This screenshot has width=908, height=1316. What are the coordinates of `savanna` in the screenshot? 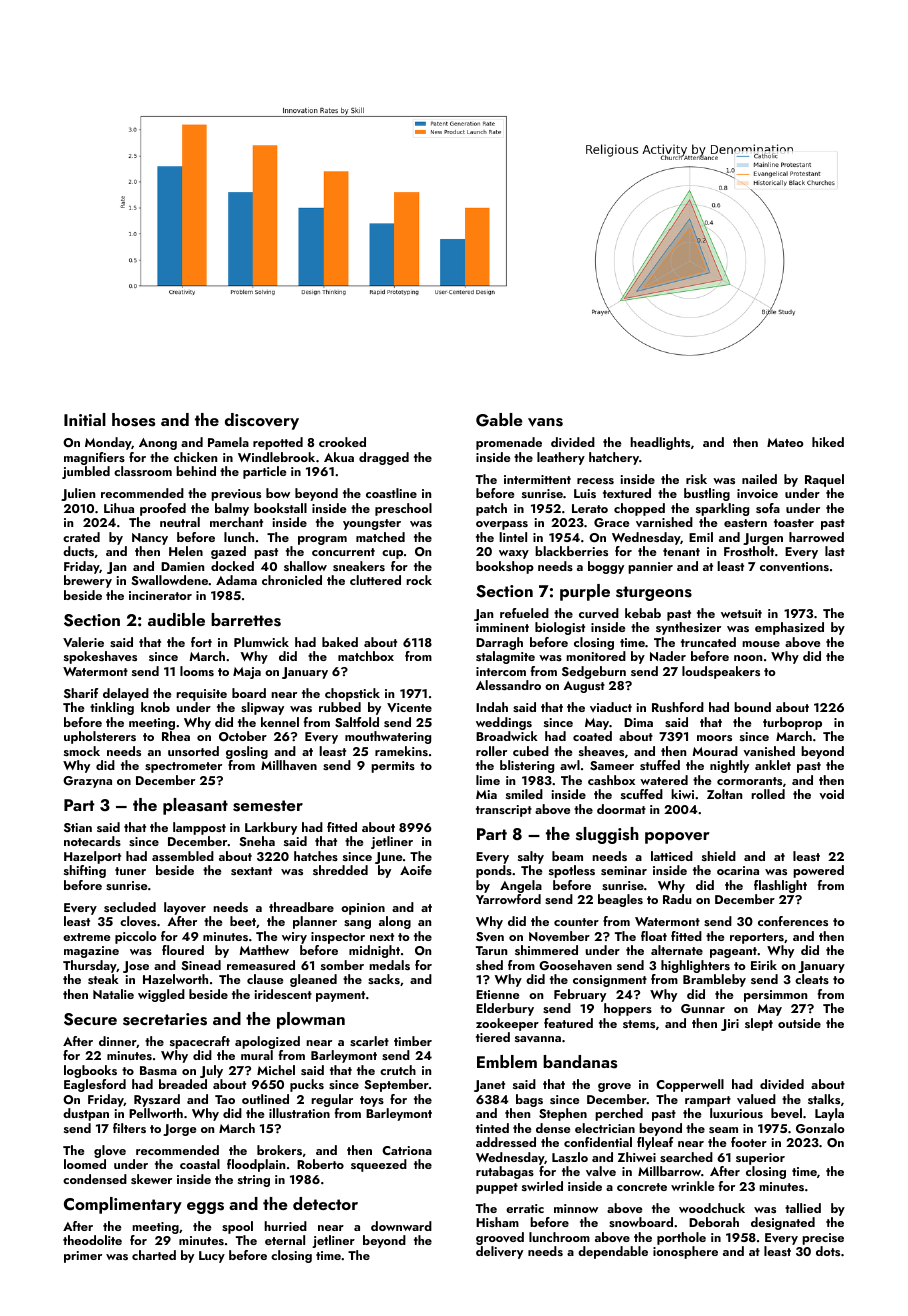 It's located at (538, 1039).
